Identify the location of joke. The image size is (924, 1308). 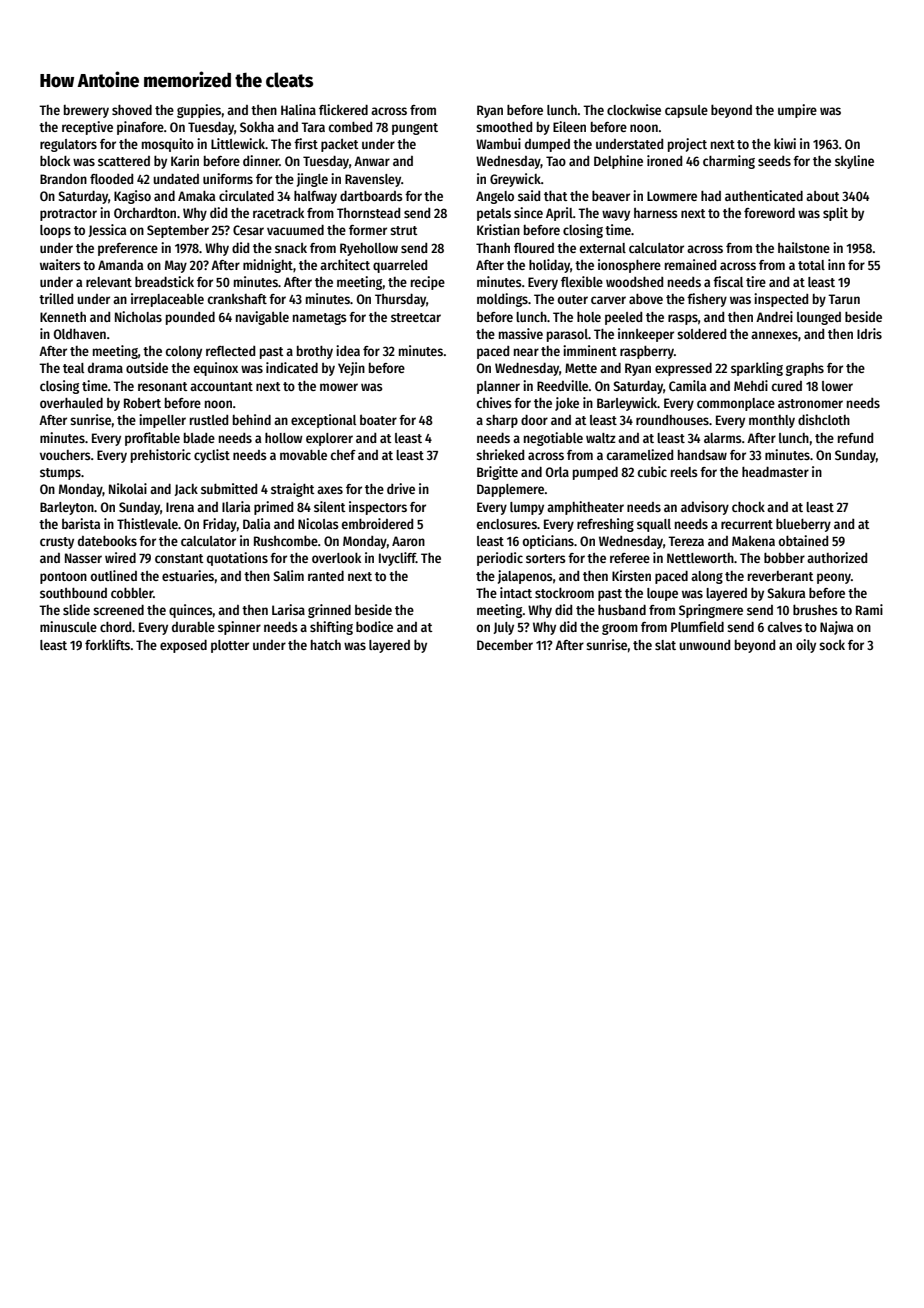
(567, 404).
